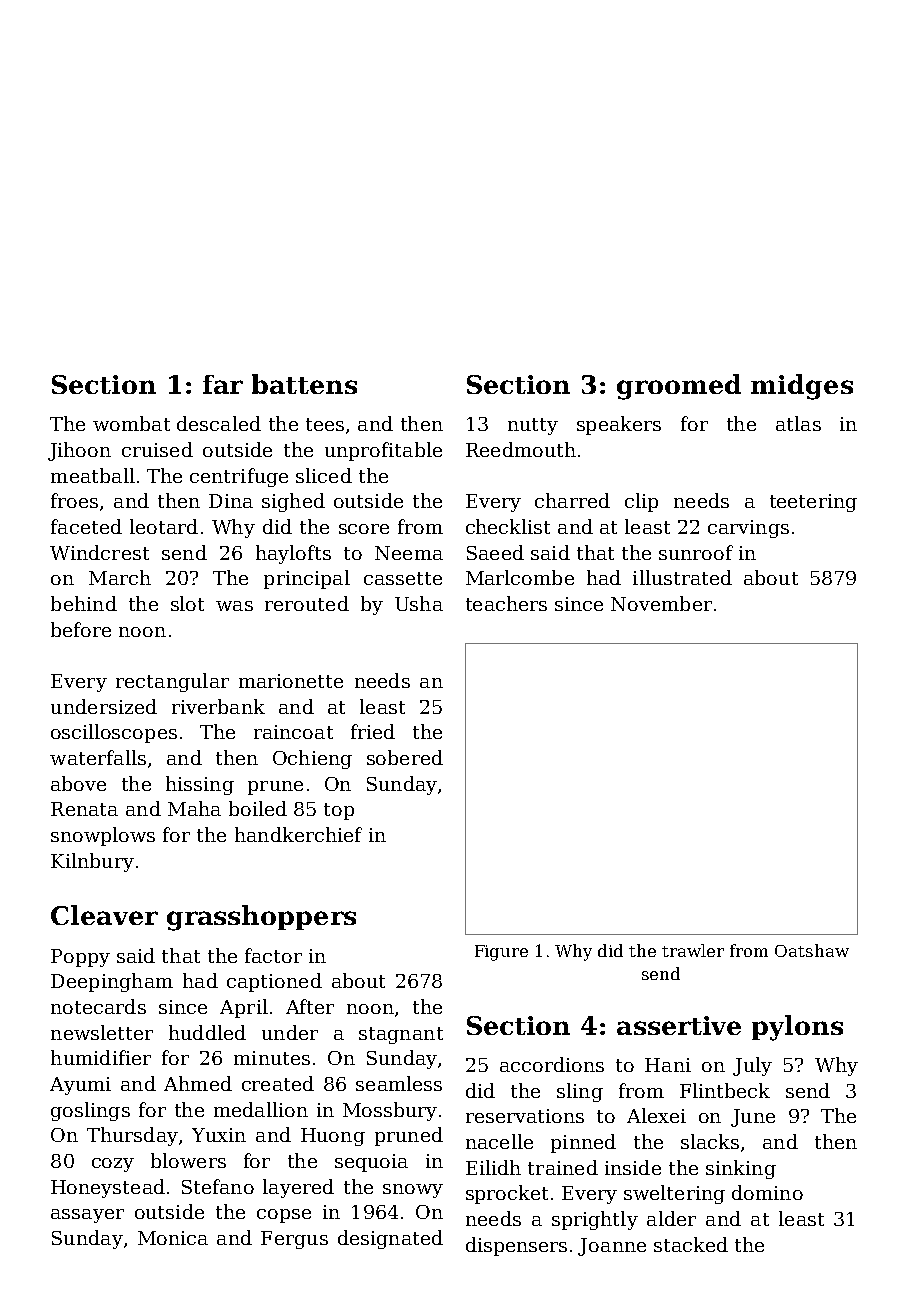  Describe the element at coordinates (223, 384) in the screenshot. I see `far` at that location.
